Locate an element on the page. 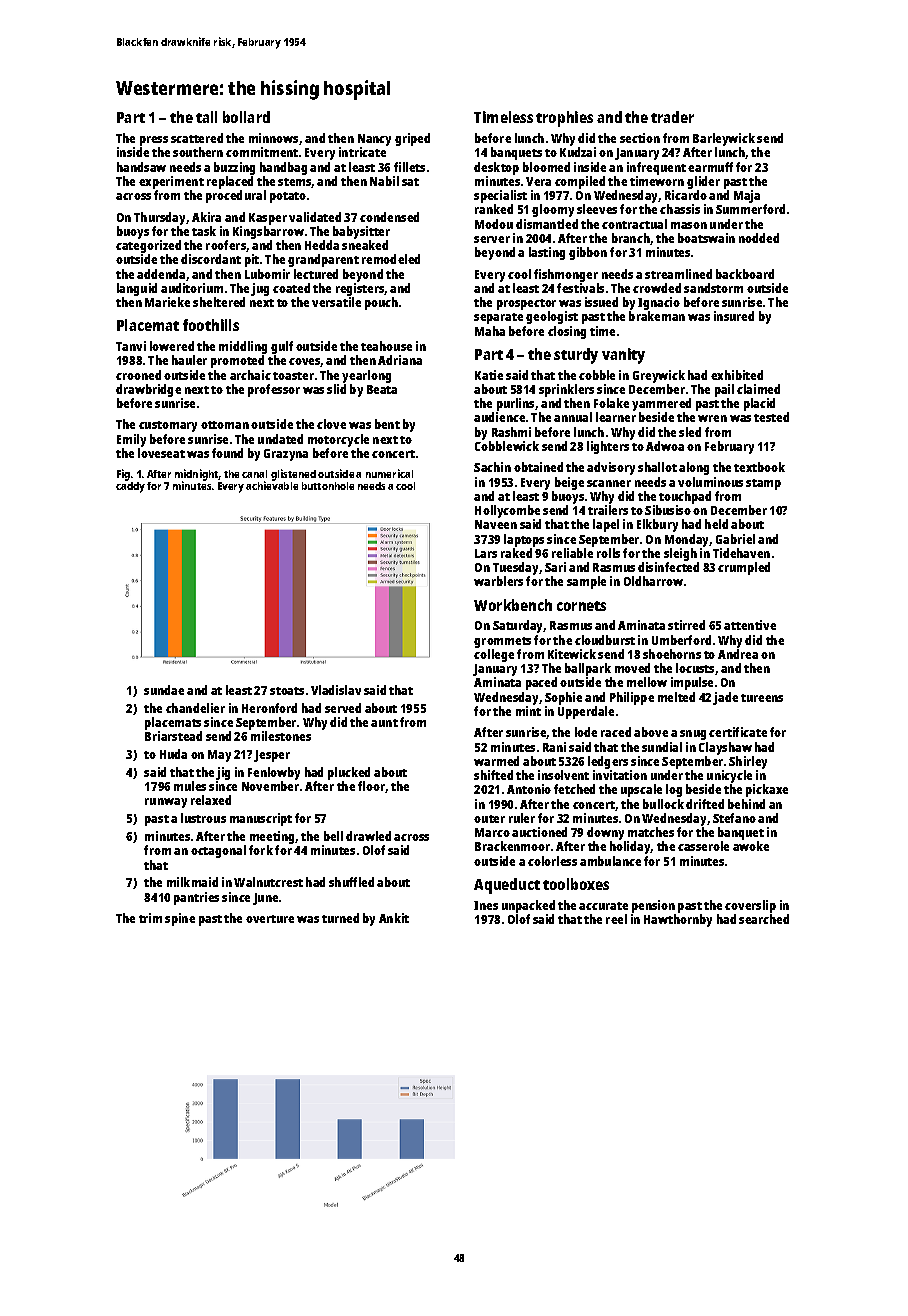 This image has height=1316, width=908. stoats is located at coordinates (287, 691).
